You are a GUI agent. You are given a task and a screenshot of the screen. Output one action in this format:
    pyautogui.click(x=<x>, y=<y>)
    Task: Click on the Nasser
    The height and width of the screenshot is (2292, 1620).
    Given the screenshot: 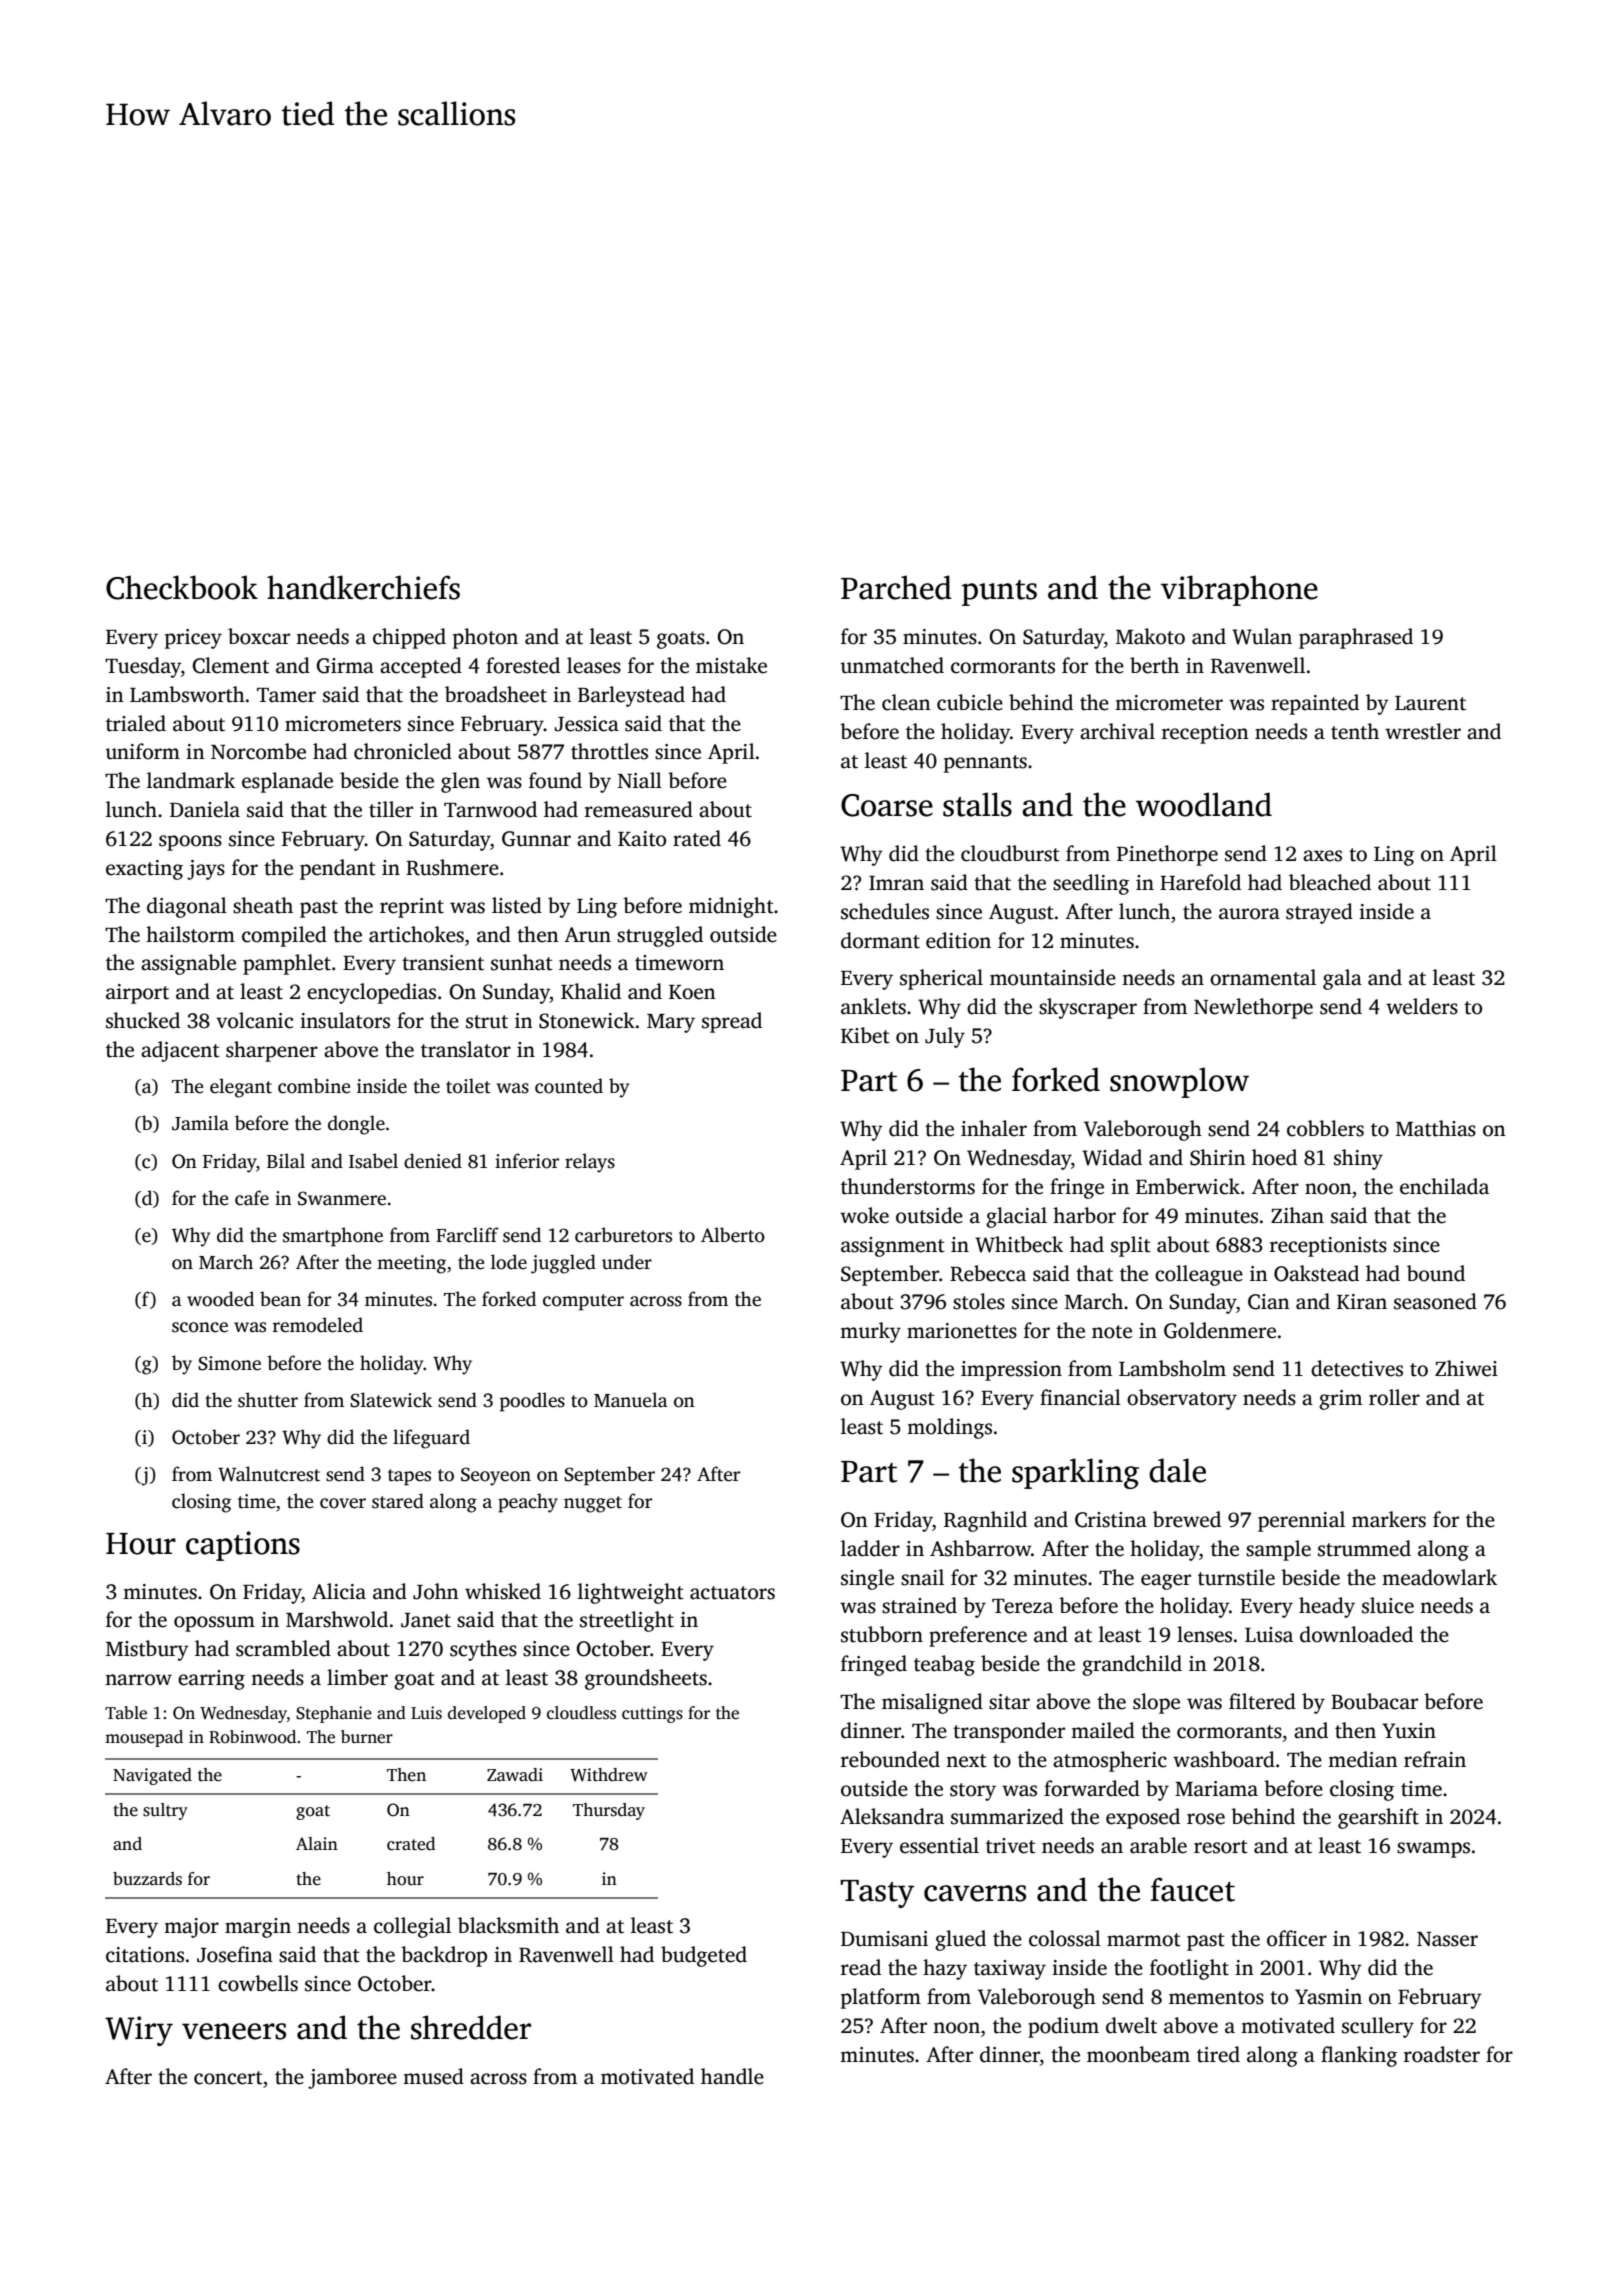 What is the action you would take?
    pyautogui.click(x=1447, y=1939)
